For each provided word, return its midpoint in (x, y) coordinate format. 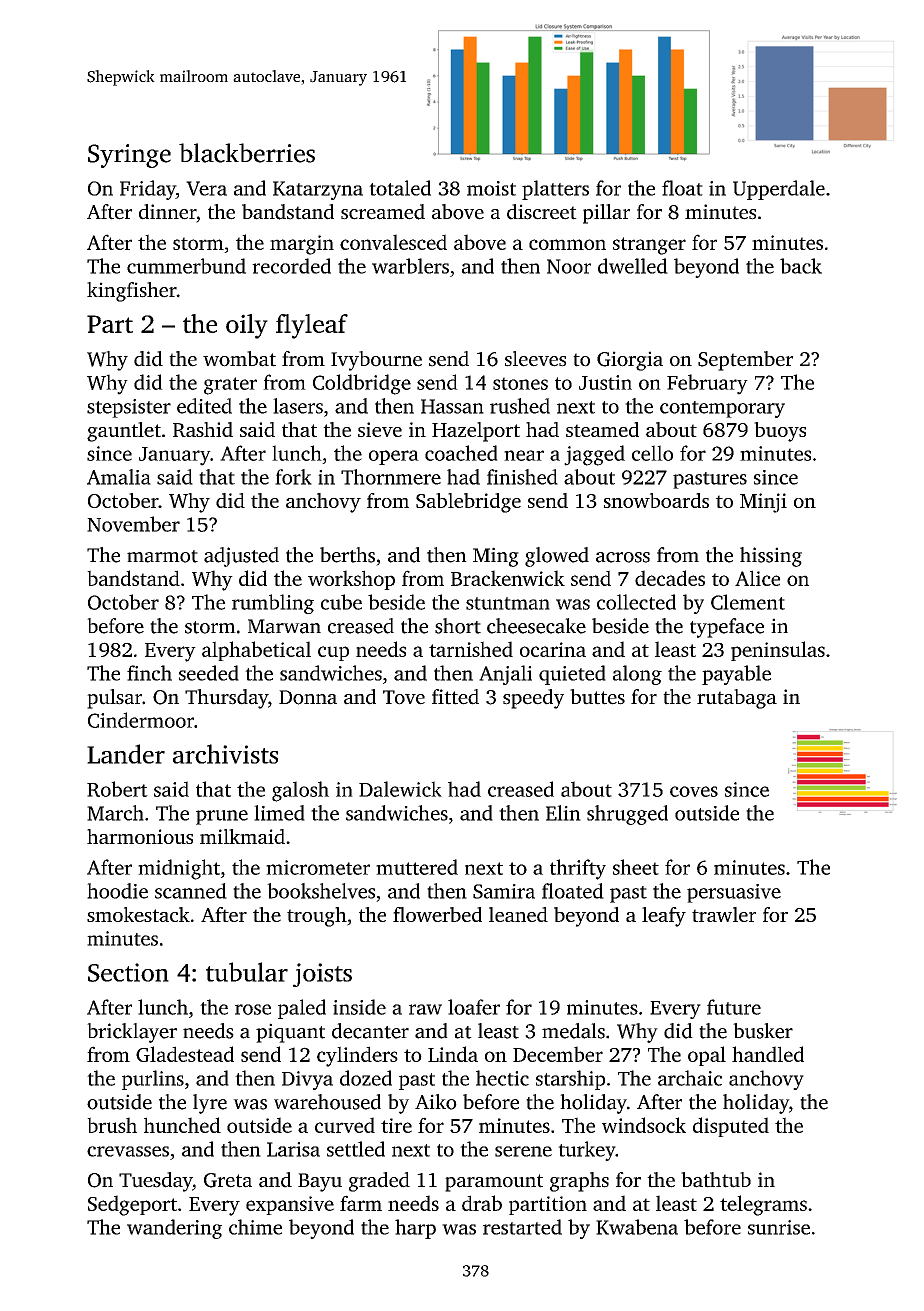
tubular (247, 972)
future (734, 1007)
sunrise (779, 1227)
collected (636, 602)
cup (333, 653)
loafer (474, 1007)
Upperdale (779, 190)
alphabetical (256, 651)
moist (491, 188)
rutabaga (737, 699)
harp (415, 1229)
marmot (162, 556)
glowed (557, 557)
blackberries (247, 153)
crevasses (128, 1151)
